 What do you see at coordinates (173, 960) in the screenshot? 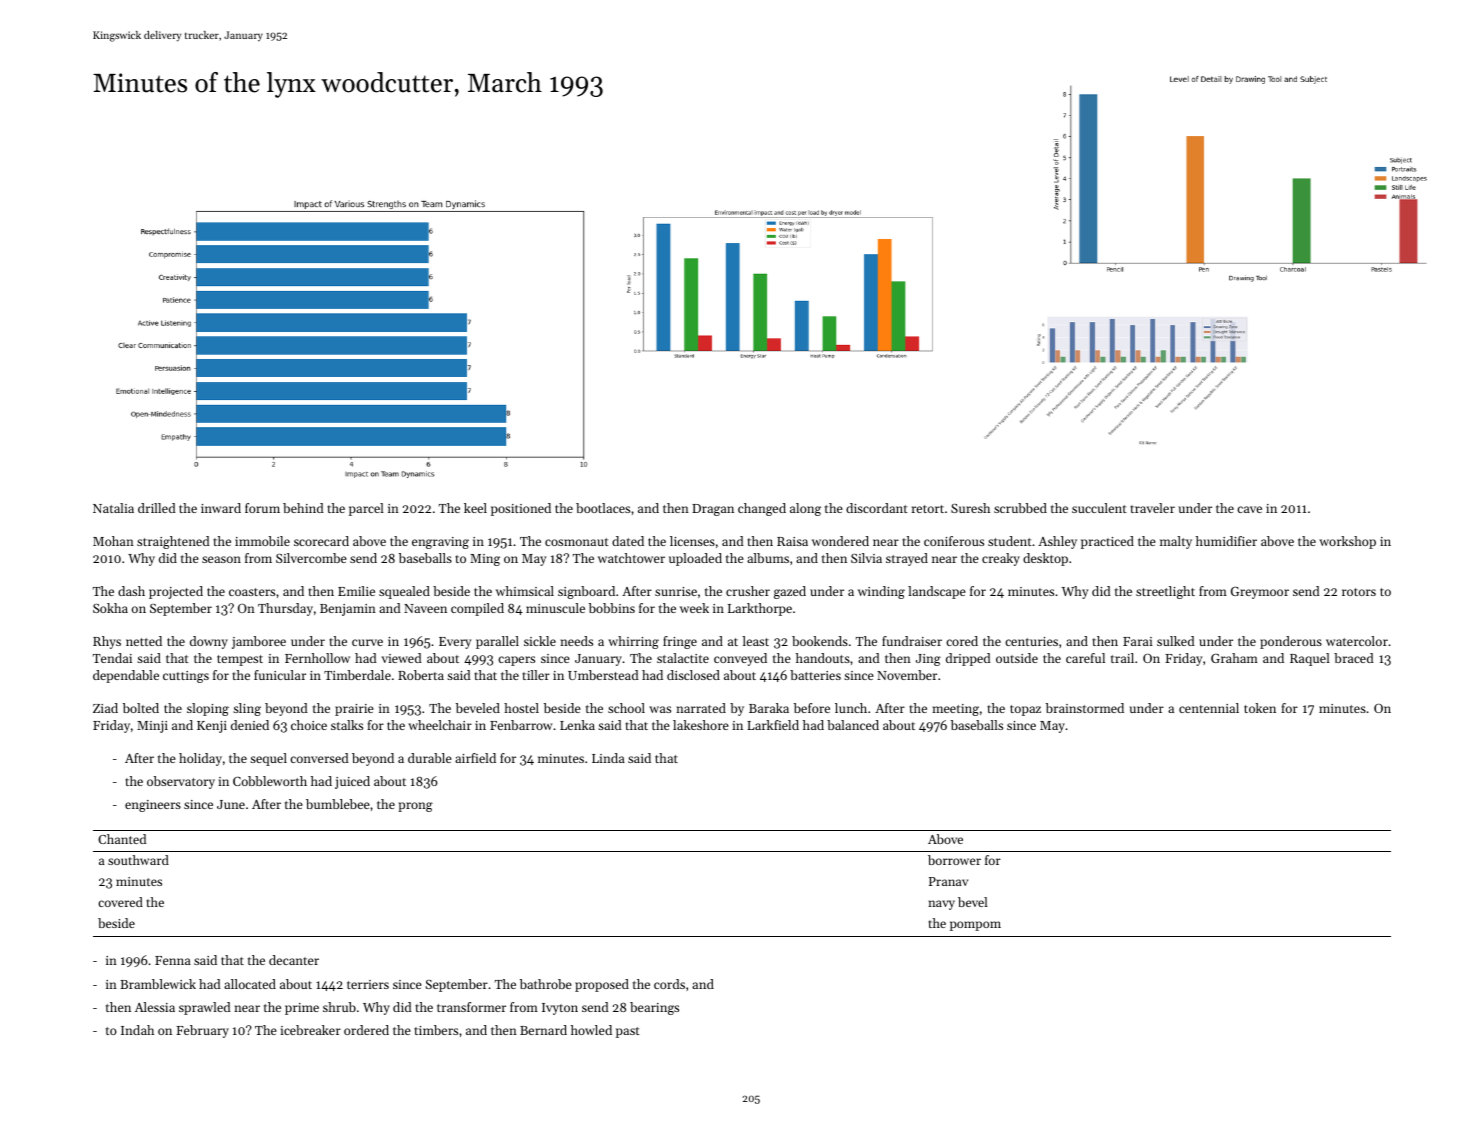
I see `Fenna` at bounding box center [173, 960].
